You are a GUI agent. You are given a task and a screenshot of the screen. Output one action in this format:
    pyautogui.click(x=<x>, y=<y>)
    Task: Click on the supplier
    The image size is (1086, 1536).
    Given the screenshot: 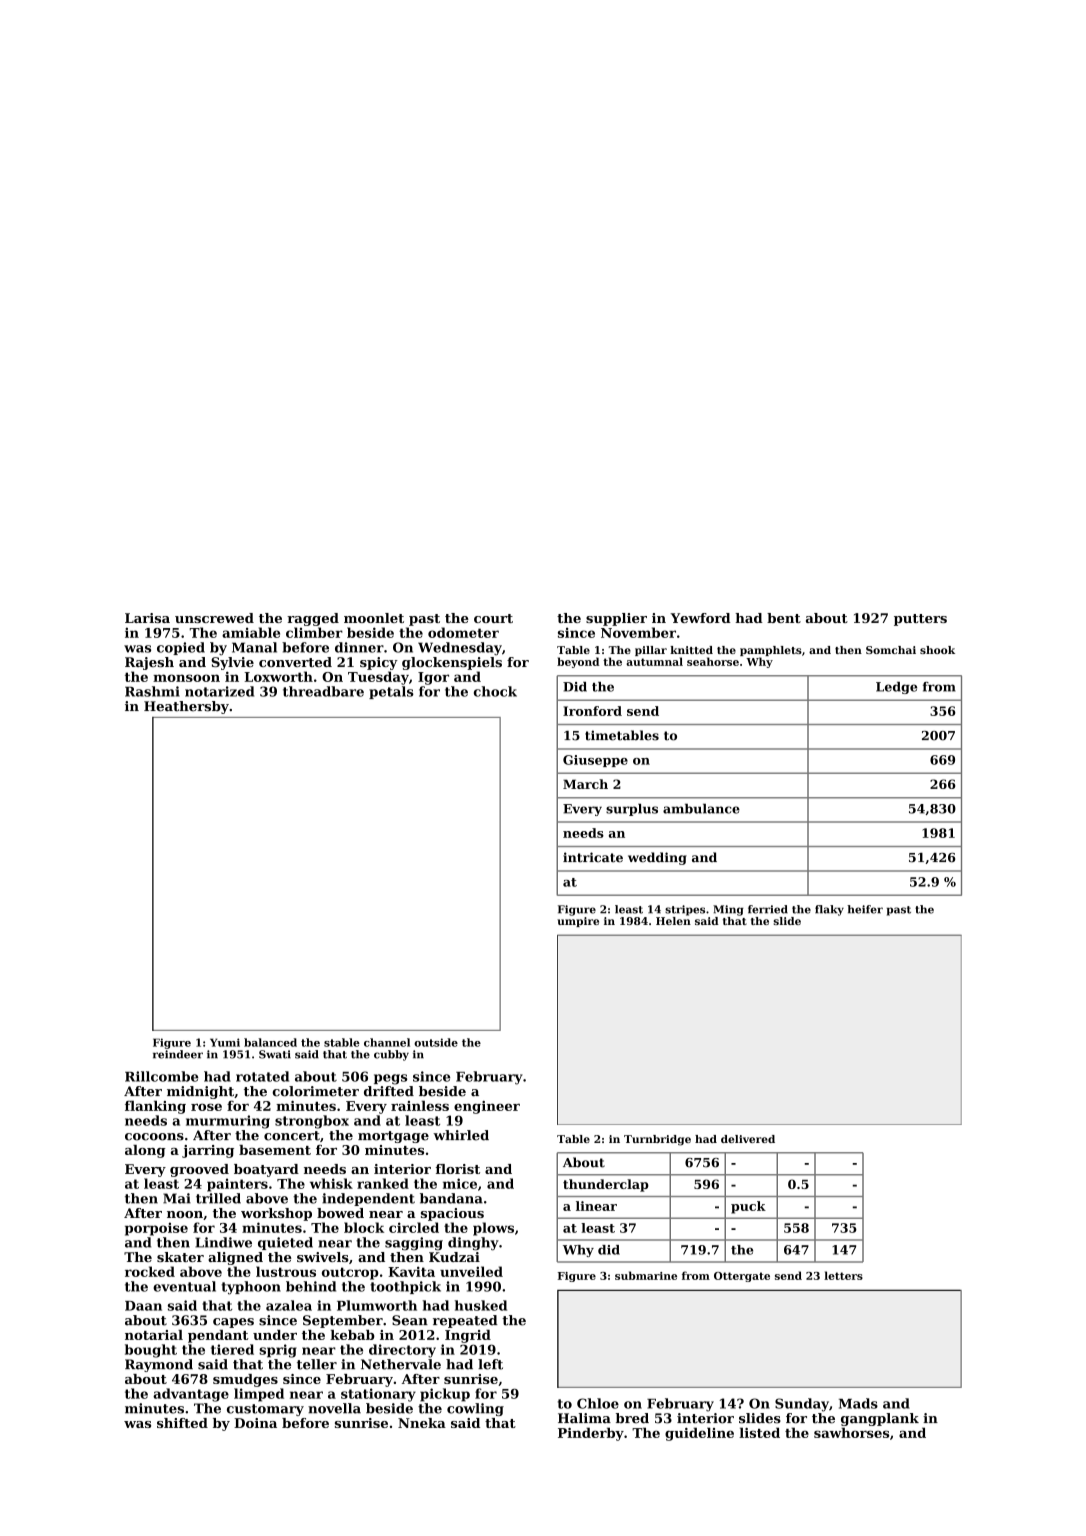 What is the action you would take?
    pyautogui.click(x=616, y=619)
